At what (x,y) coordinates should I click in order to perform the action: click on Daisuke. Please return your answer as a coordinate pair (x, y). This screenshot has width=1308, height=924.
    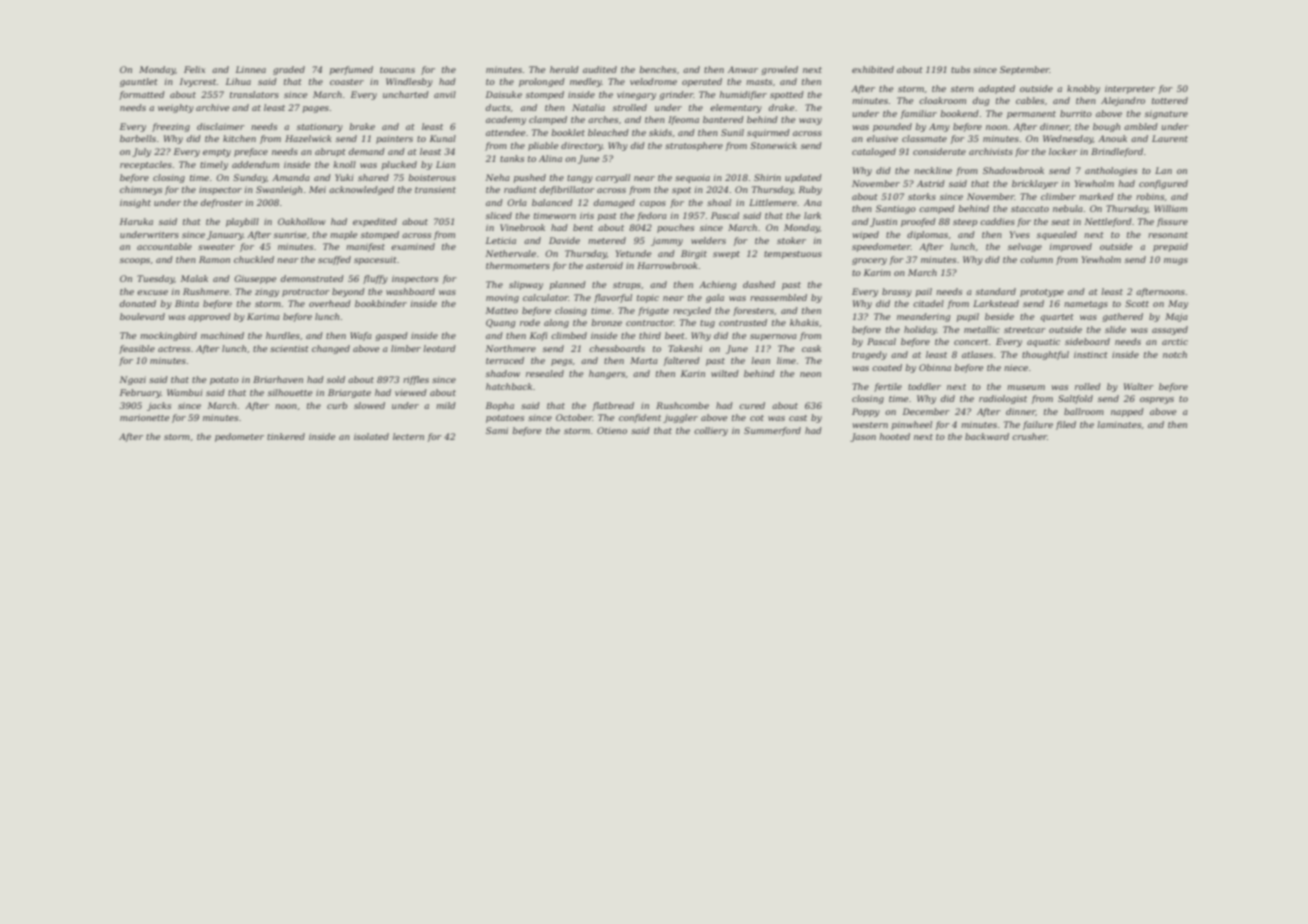
    Looking at the image, I should click on (504, 94).
